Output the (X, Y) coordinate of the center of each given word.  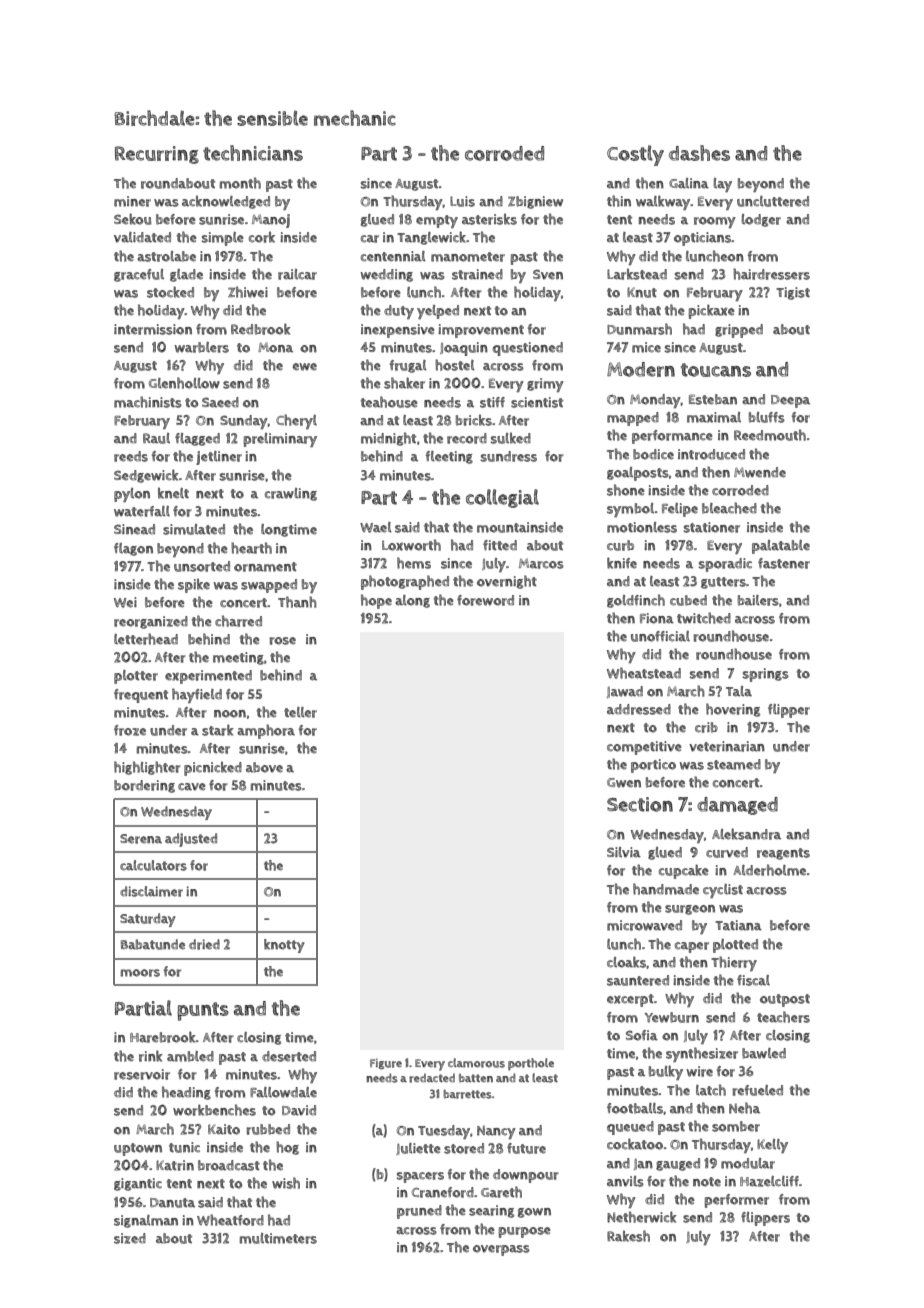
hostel (455, 365)
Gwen (624, 783)
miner (132, 201)
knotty (284, 946)
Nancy (496, 1132)
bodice (653, 454)
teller (300, 712)
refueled (757, 1090)
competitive (644, 748)
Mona (275, 347)
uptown (138, 1149)
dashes (699, 153)
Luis (462, 201)
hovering (733, 710)
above (264, 767)
